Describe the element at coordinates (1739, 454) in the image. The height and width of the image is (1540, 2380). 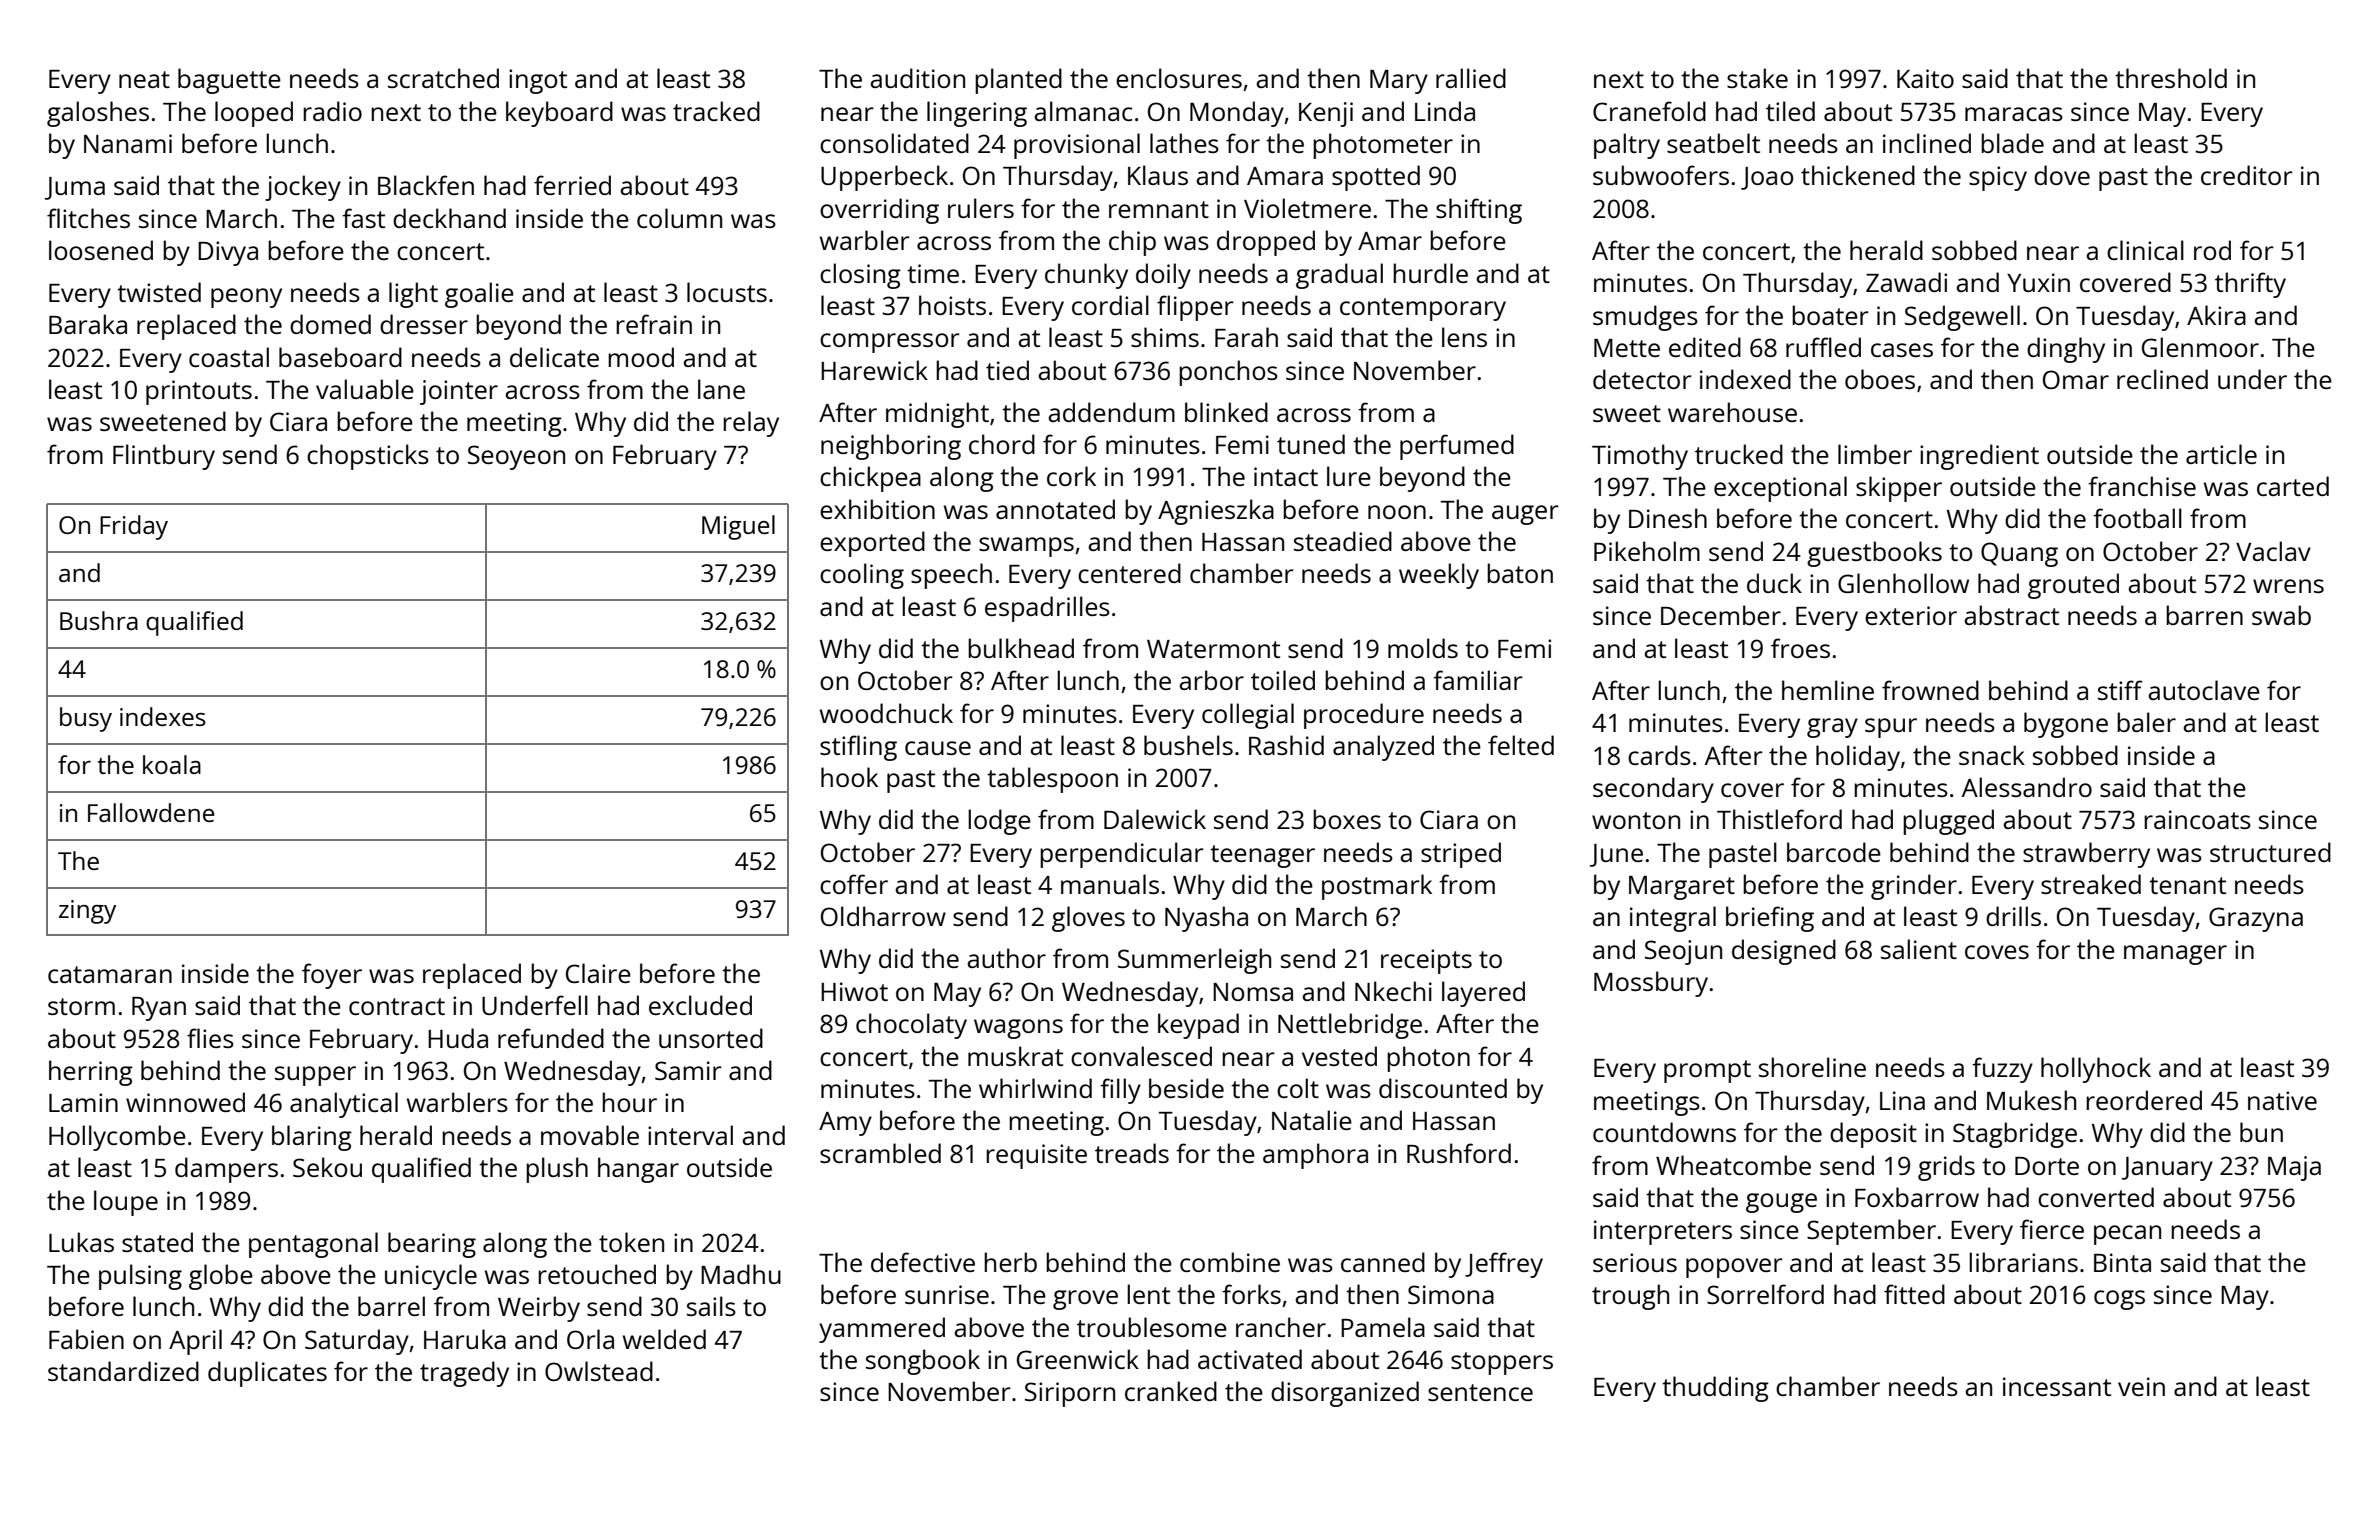
I see `trucked` at that location.
